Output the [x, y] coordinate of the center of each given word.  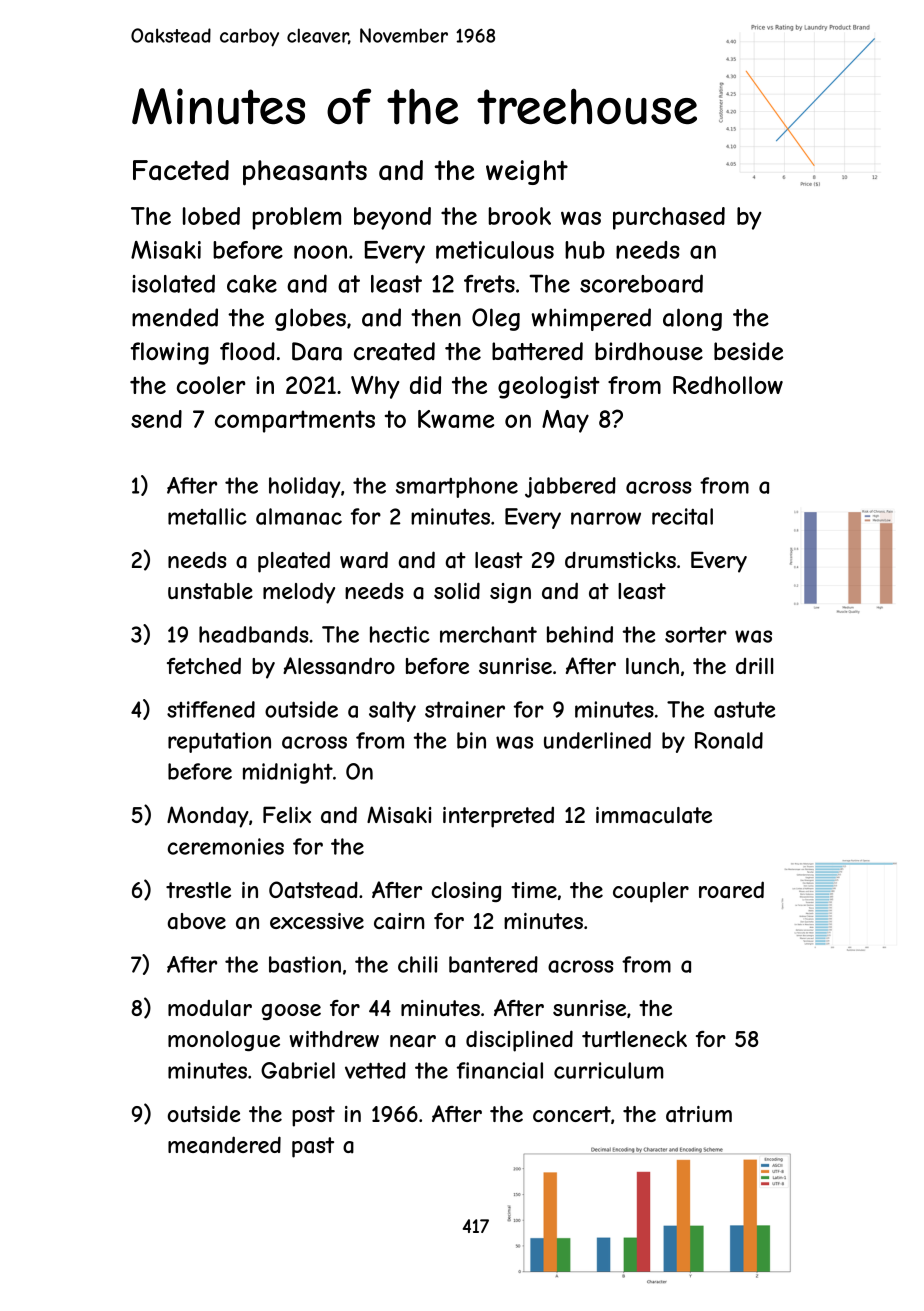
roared [731, 890]
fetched [204, 665]
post [313, 1116]
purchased [669, 218]
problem [297, 218]
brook [520, 216]
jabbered [570, 487]
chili [417, 964]
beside [748, 351]
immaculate [654, 815]
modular [210, 1008]
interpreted [498, 817]
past [313, 1147]
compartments [295, 421]
